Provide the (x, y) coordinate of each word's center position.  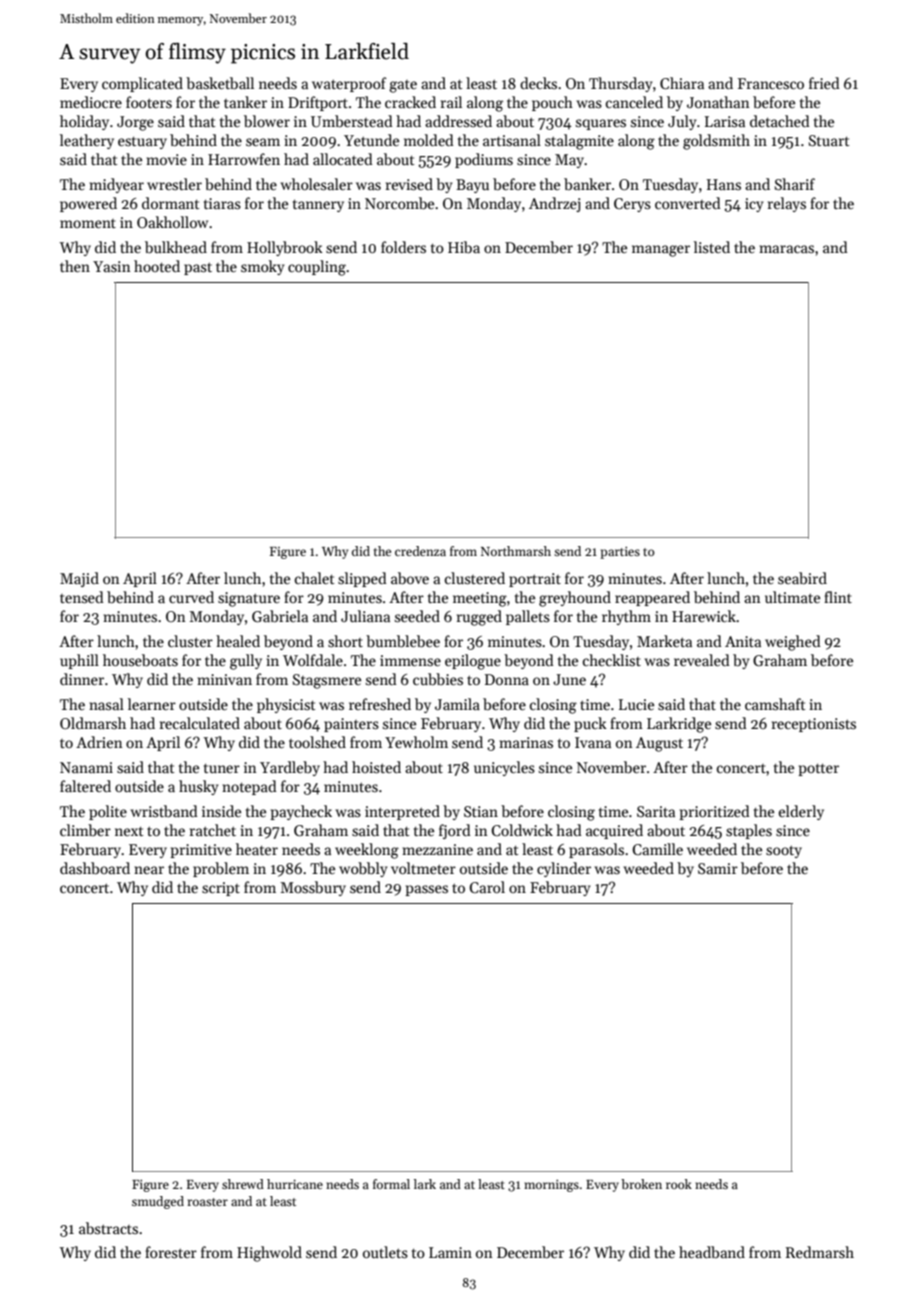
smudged (158, 1202)
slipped (362, 579)
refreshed (380, 704)
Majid (79, 579)
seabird (802, 578)
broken (641, 1184)
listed (712, 247)
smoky (262, 267)
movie (166, 159)
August (659, 744)
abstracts (108, 1228)
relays (787, 204)
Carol (487, 887)
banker (587, 184)
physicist (286, 705)
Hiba (464, 247)
